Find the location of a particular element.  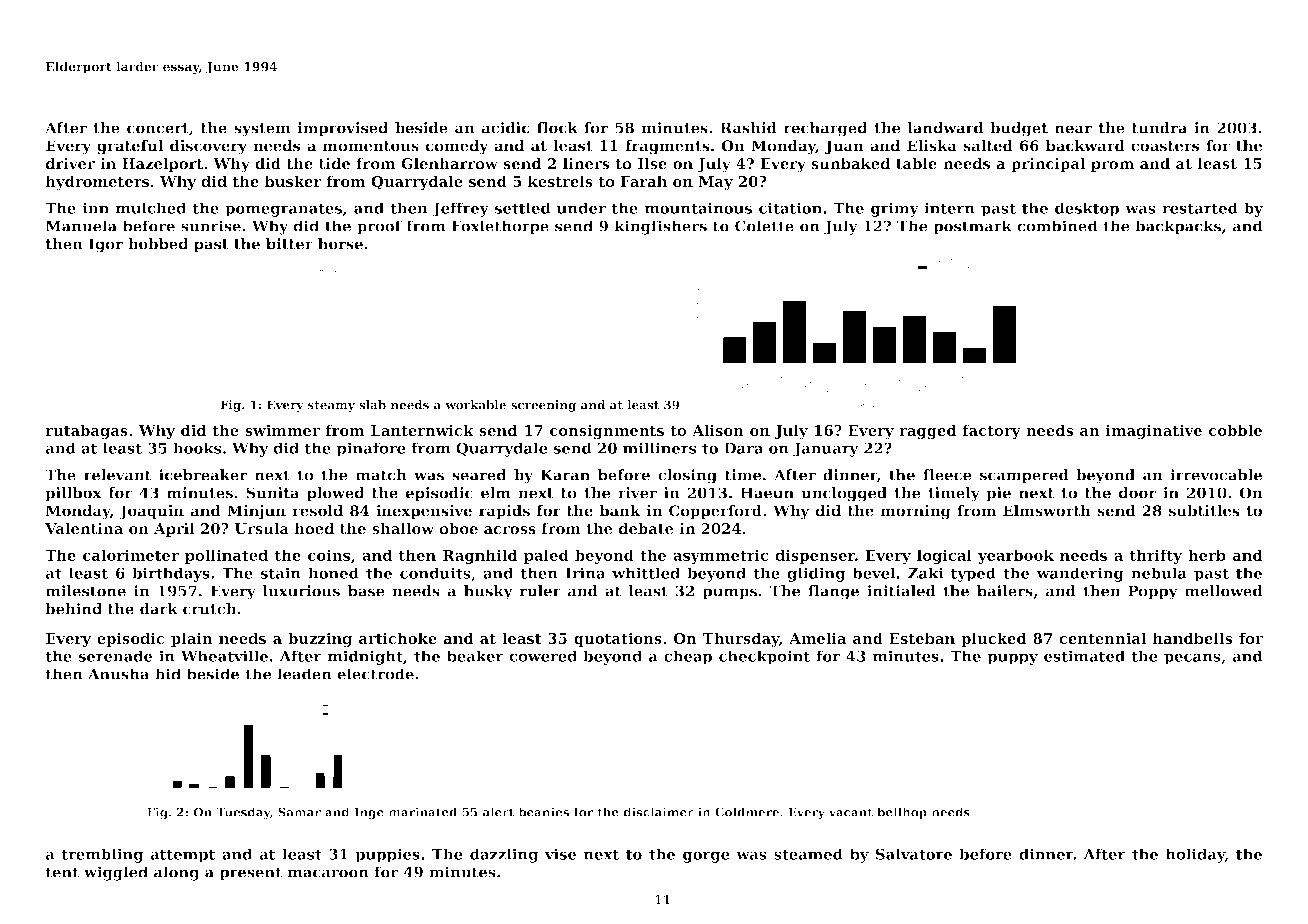

landward is located at coordinates (946, 128).
